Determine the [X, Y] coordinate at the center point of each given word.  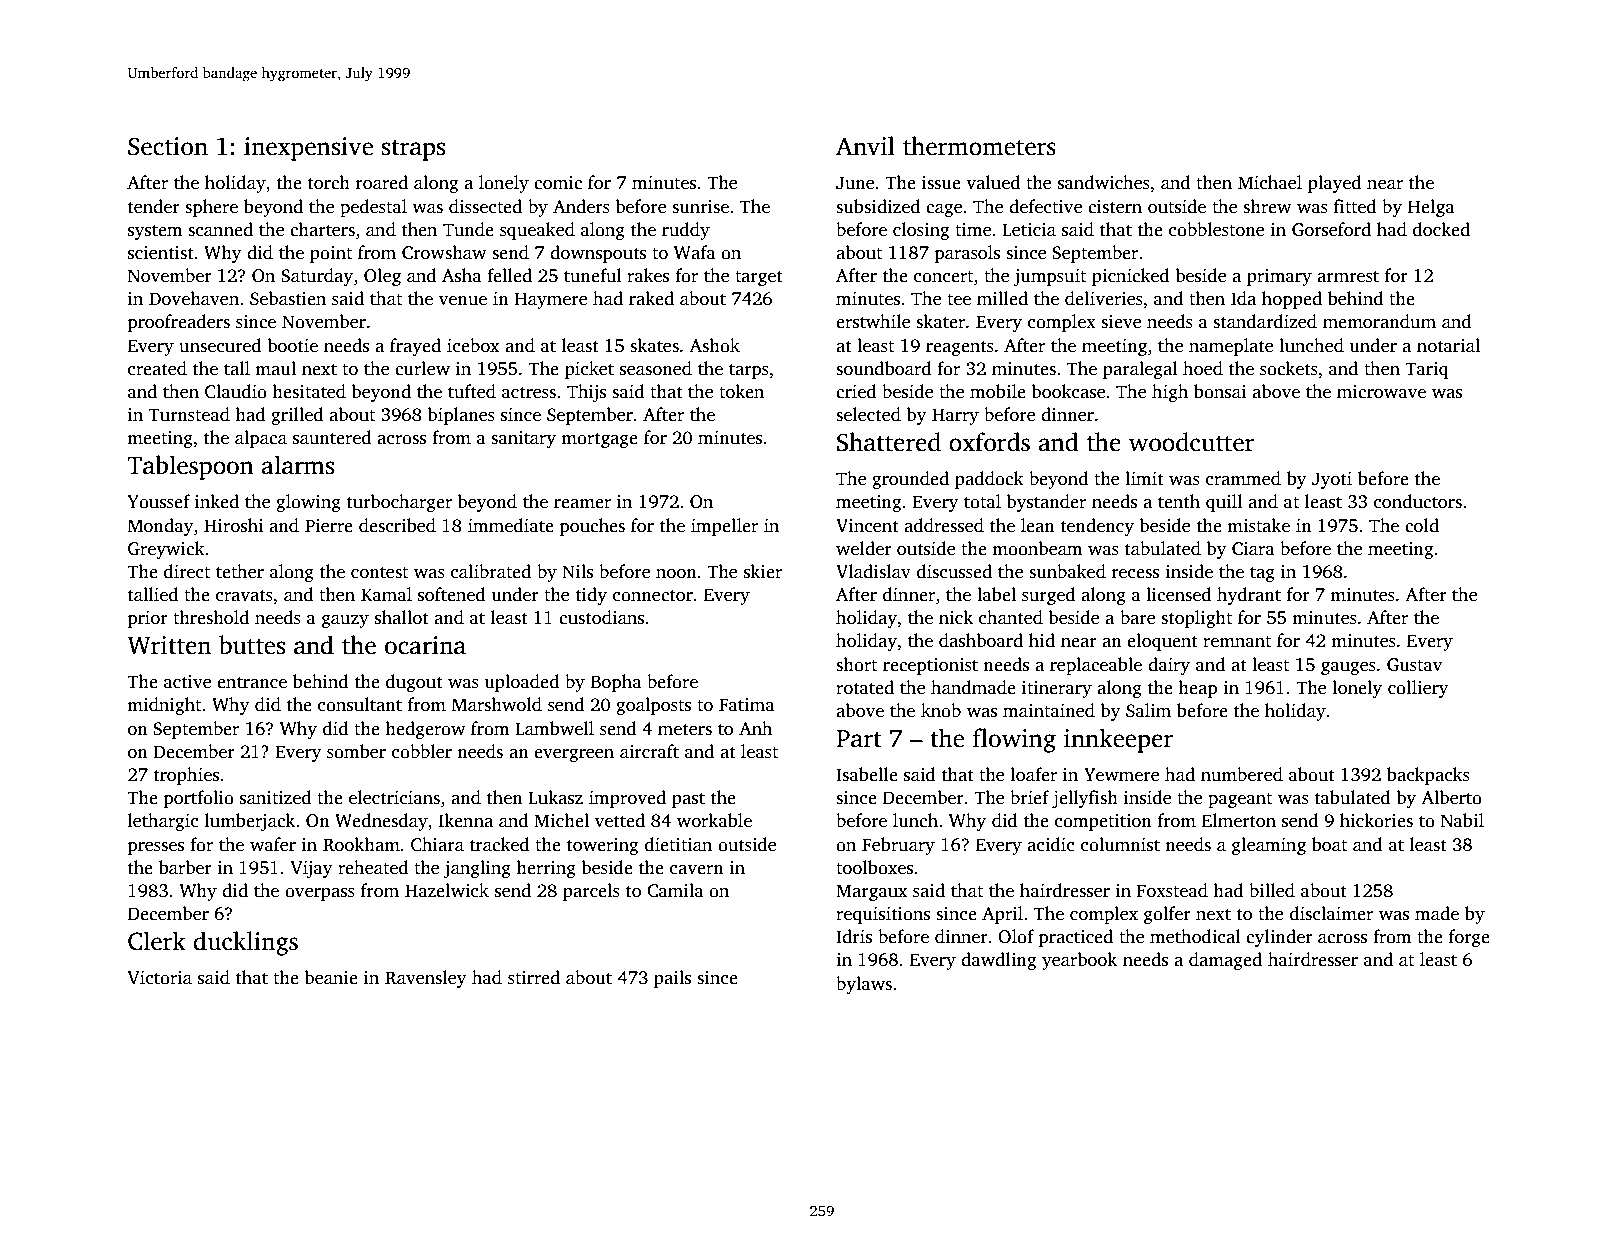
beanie [331, 977]
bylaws [864, 985]
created [157, 368]
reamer [582, 504]
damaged [1225, 961]
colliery [1418, 689]
